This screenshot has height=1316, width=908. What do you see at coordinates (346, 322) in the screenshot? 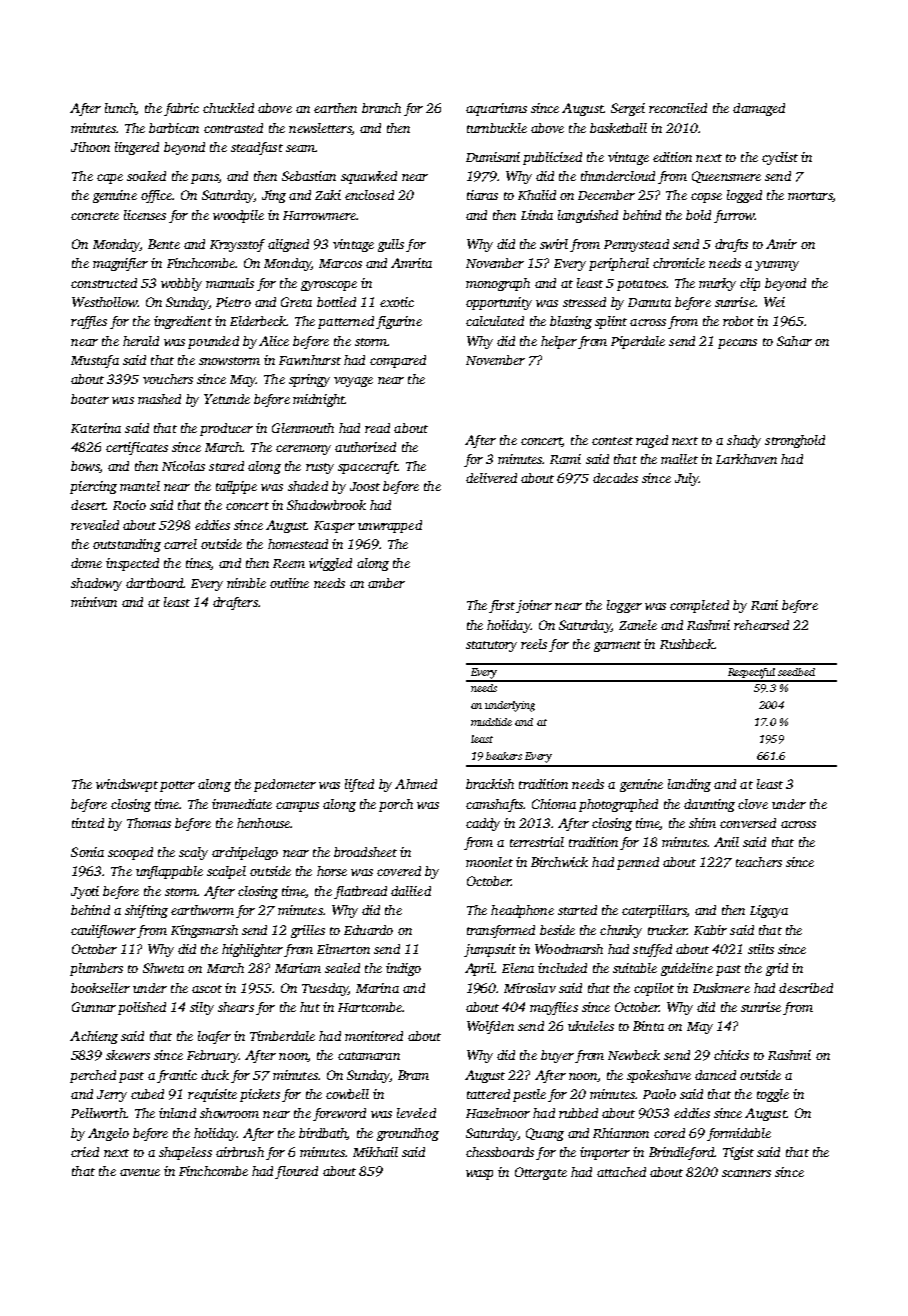
I see `patterned` at bounding box center [346, 322].
